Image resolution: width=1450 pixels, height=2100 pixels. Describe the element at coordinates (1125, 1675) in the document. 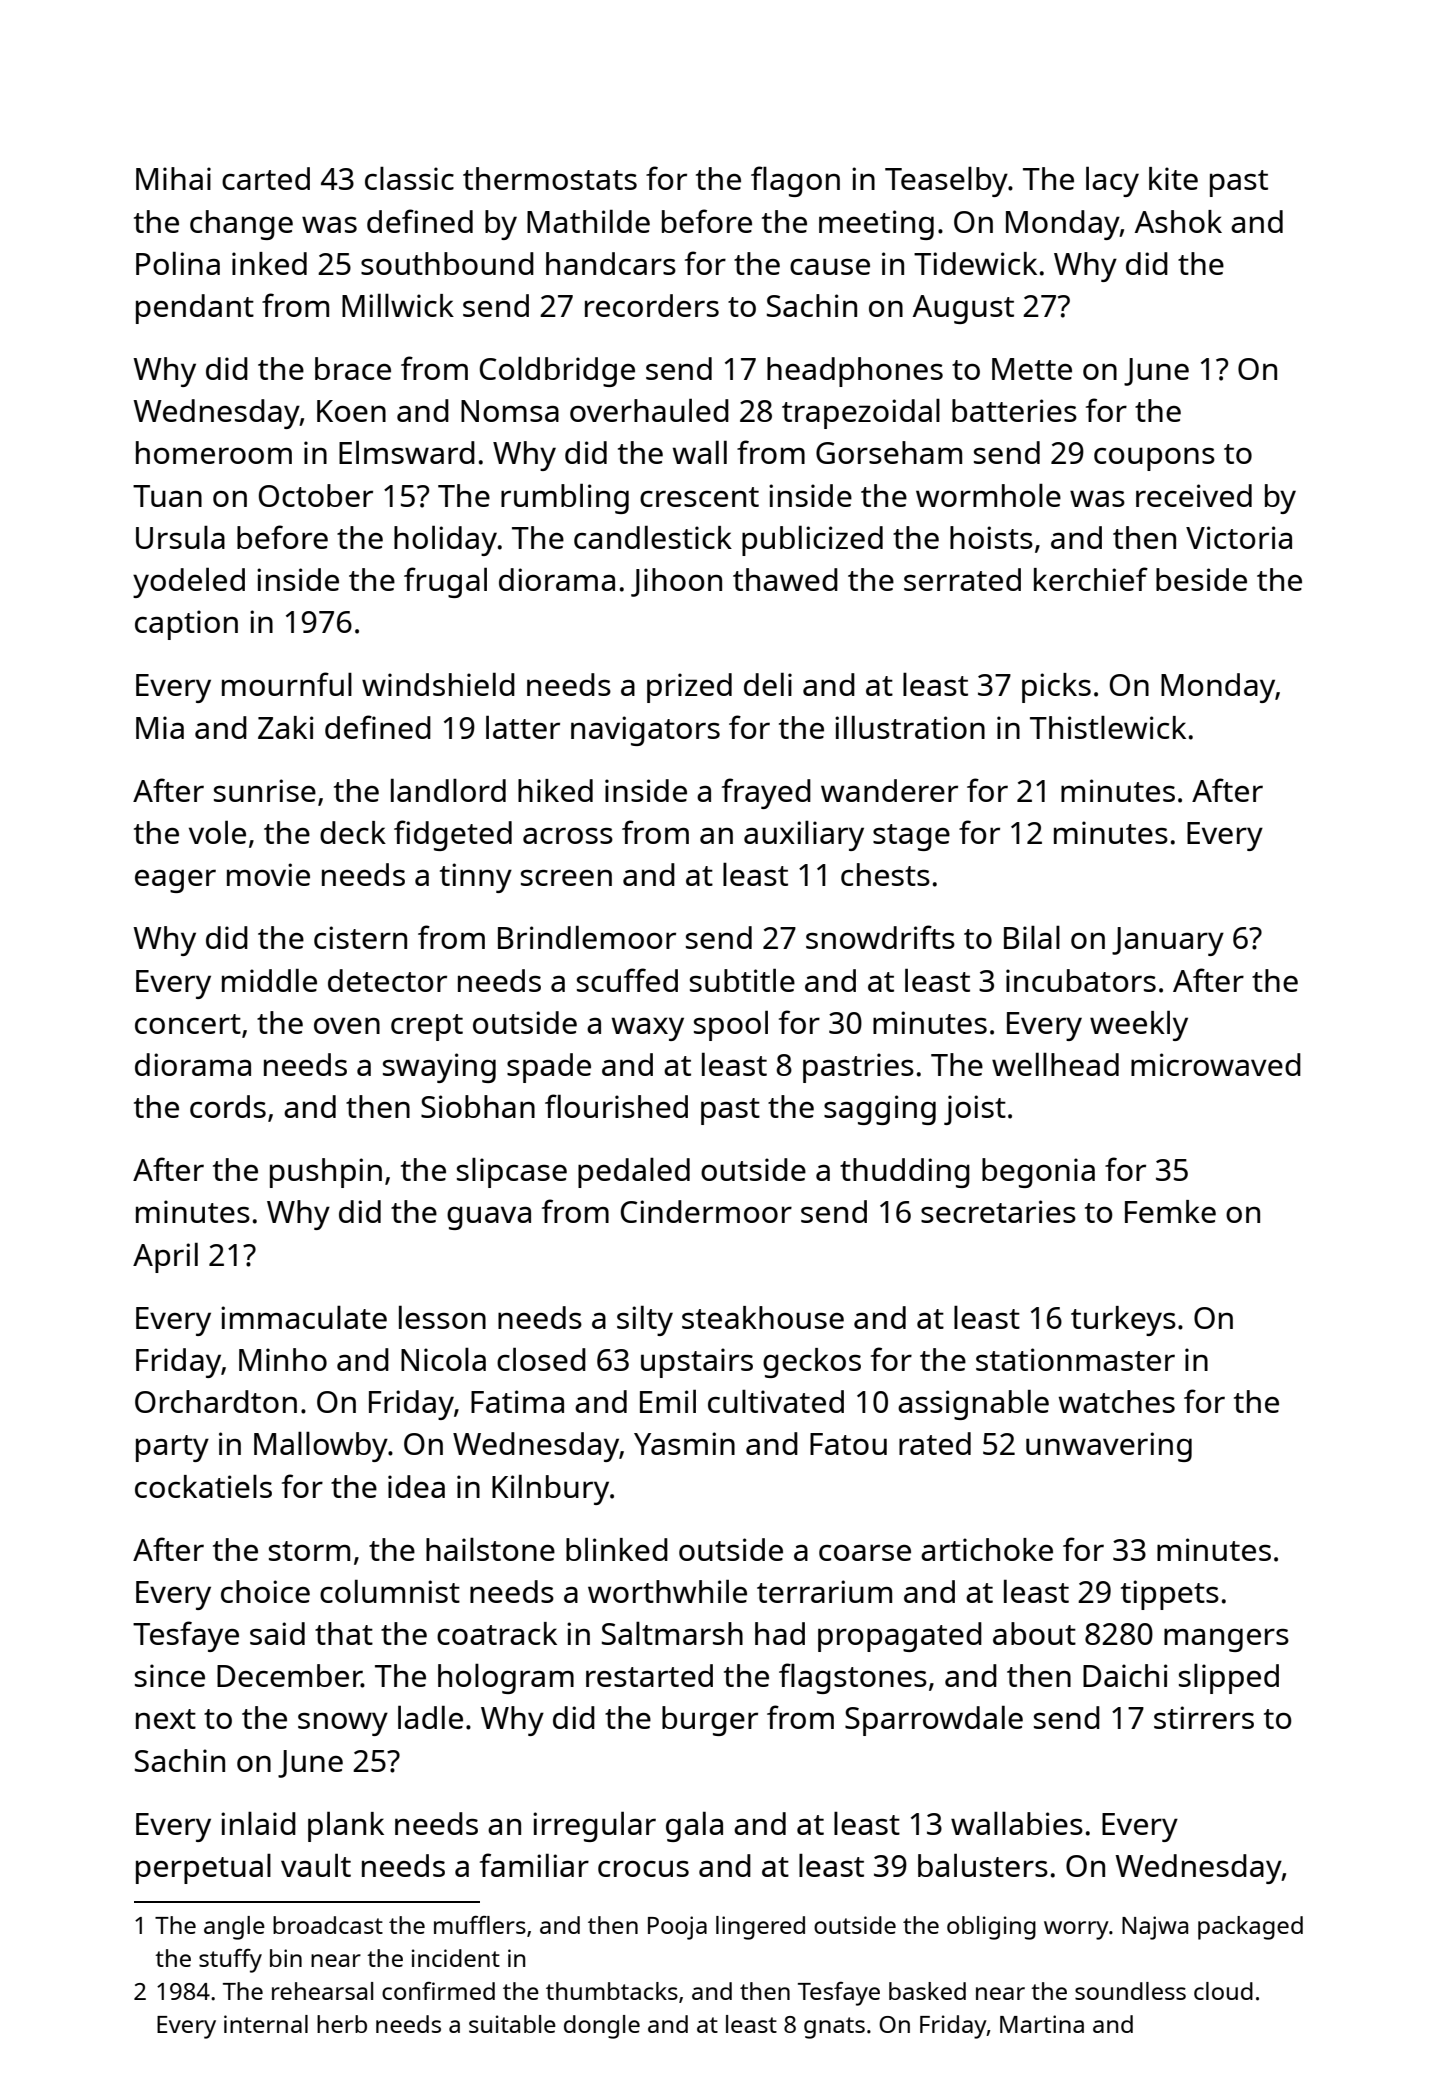

I see `Daichi` at that location.
